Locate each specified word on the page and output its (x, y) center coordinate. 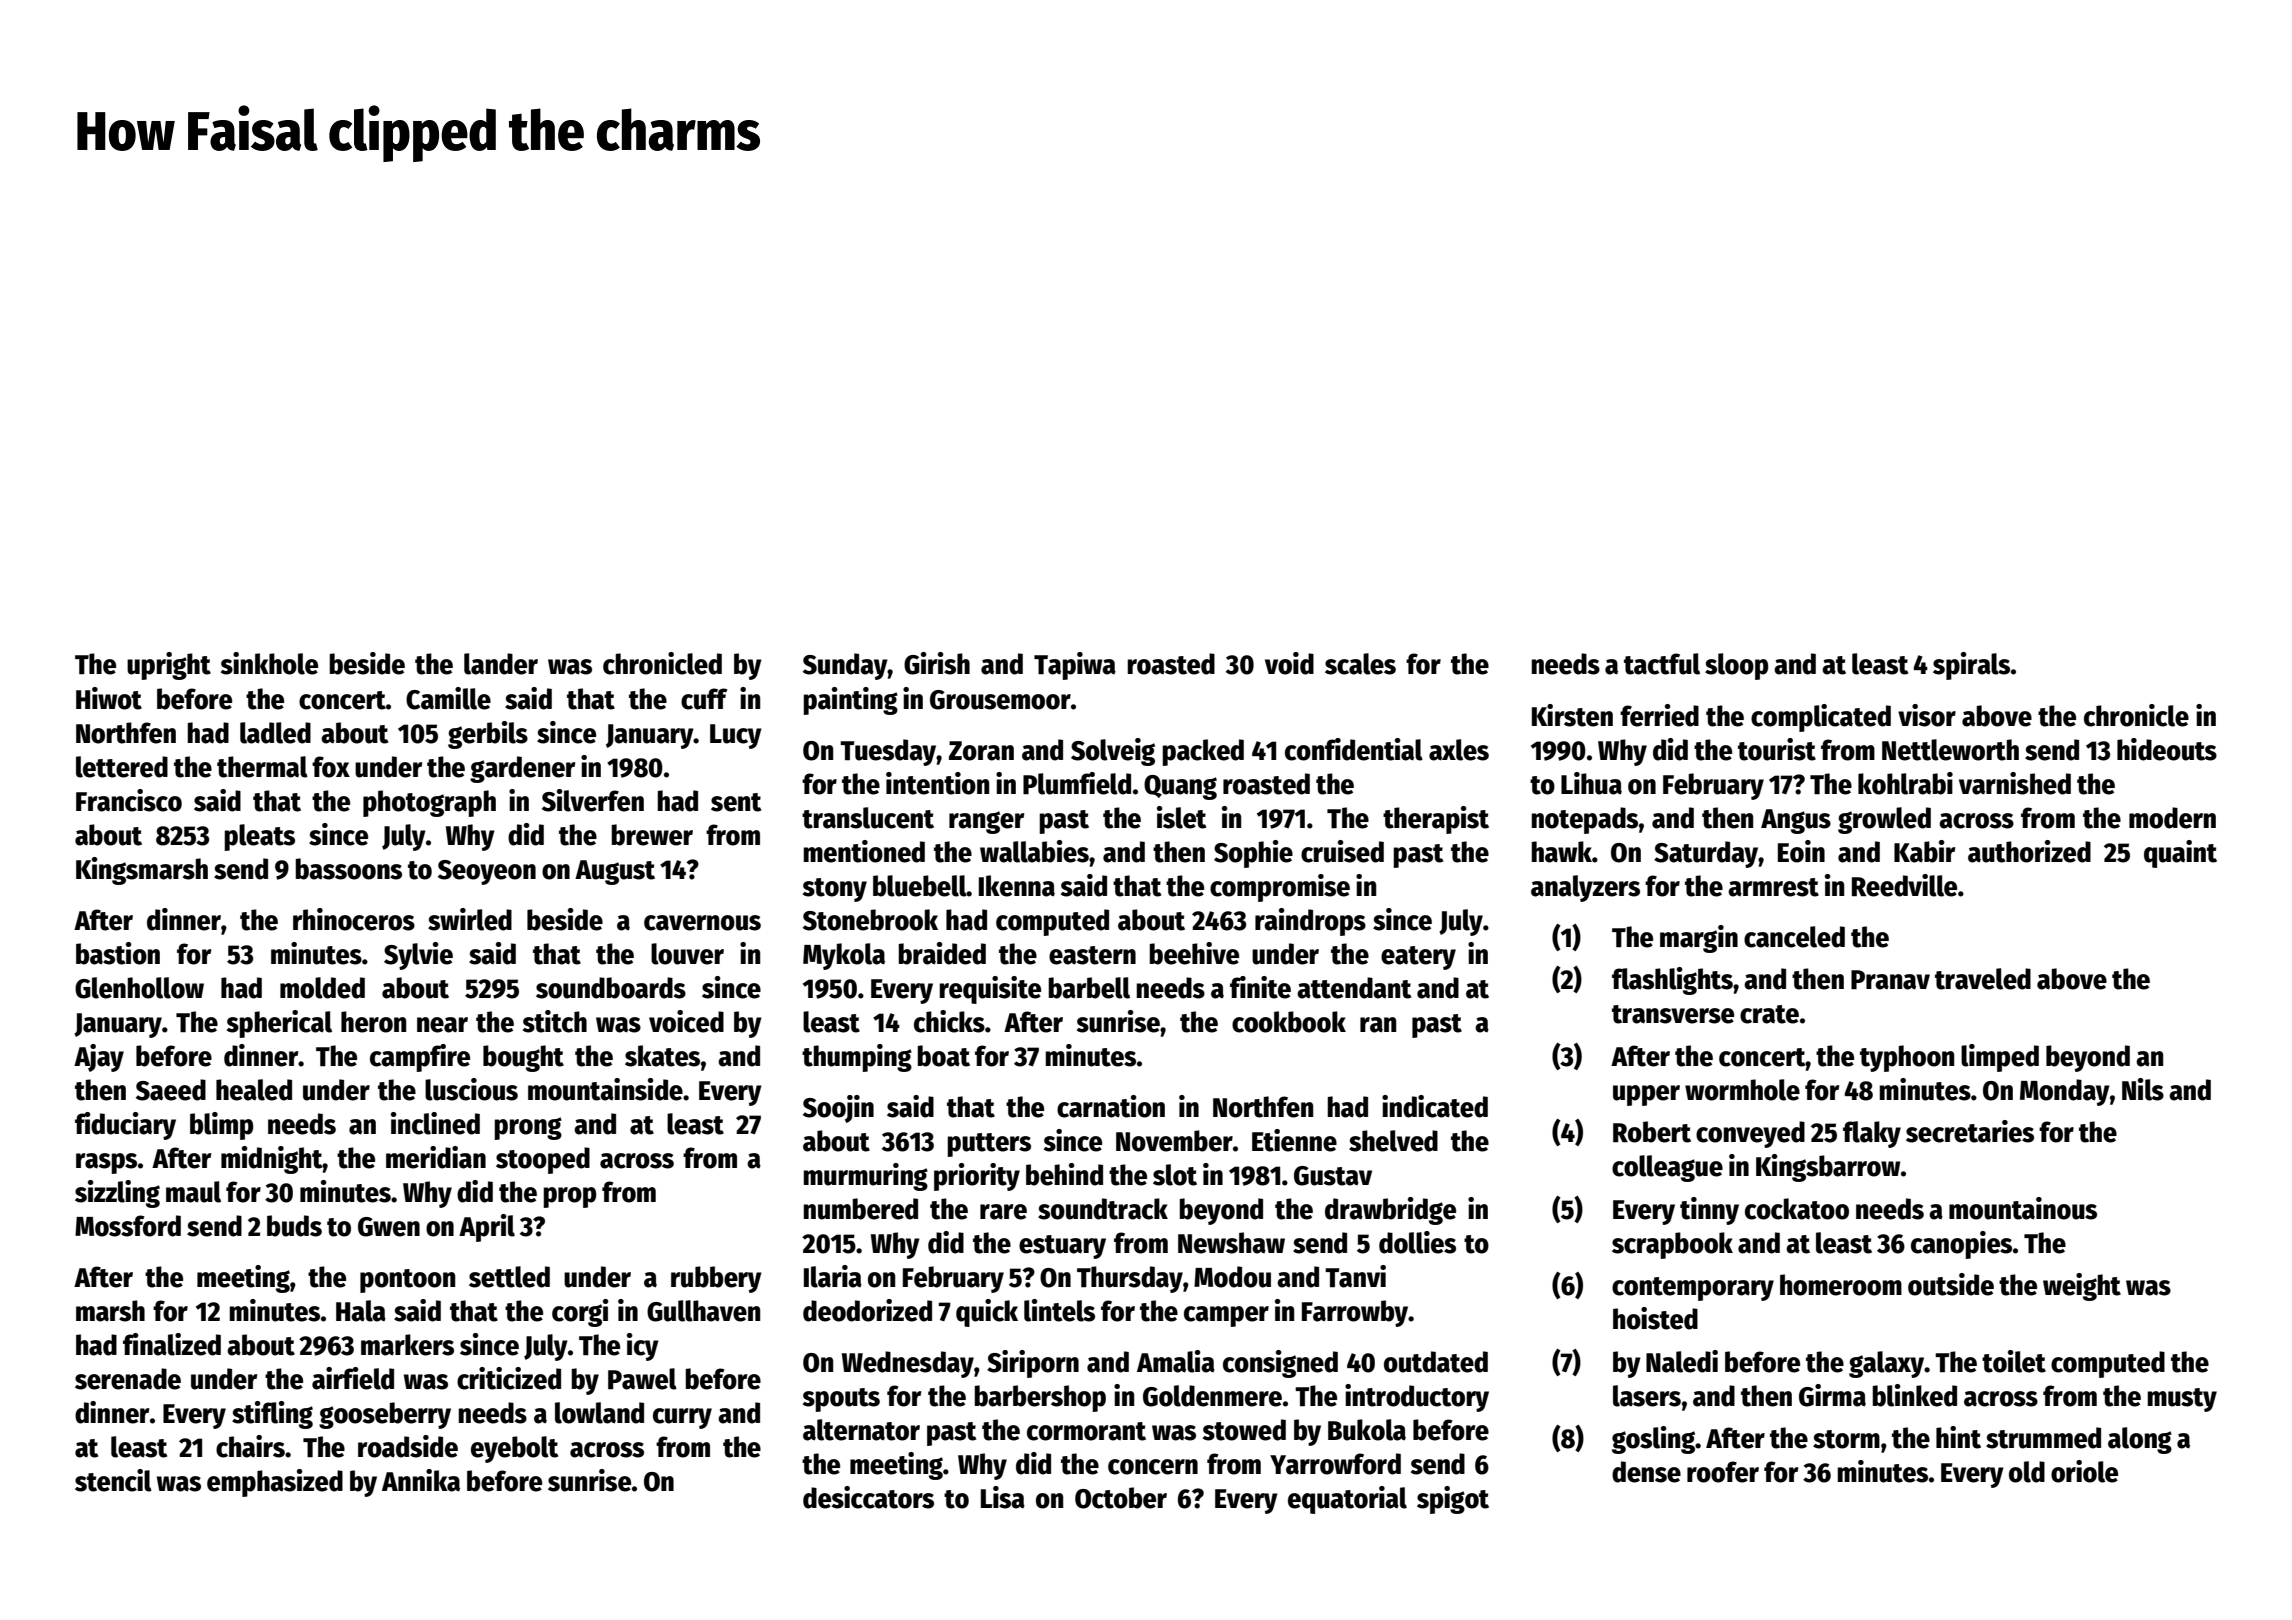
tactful (1662, 664)
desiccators (868, 1497)
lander (501, 664)
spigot (1453, 1500)
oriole (2084, 1471)
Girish (937, 663)
